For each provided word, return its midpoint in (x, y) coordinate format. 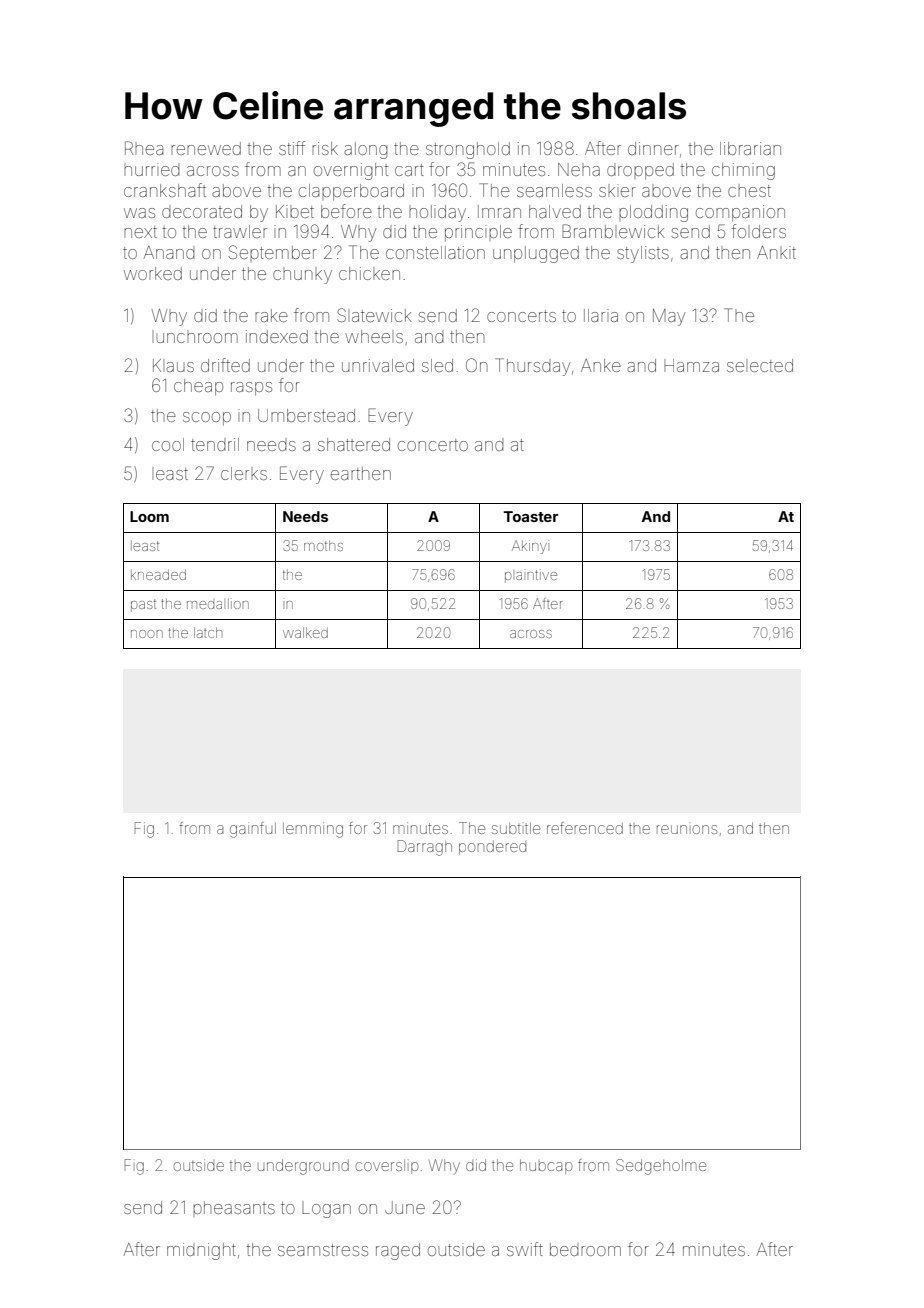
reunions (687, 829)
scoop (207, 419)
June (405, 1207)
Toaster (531, 516)
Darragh (424, 848)
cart (409, 170)
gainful (253, 830)
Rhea (144, 148)
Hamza (691, 365)
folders (758, 231)
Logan (326, 1209)
